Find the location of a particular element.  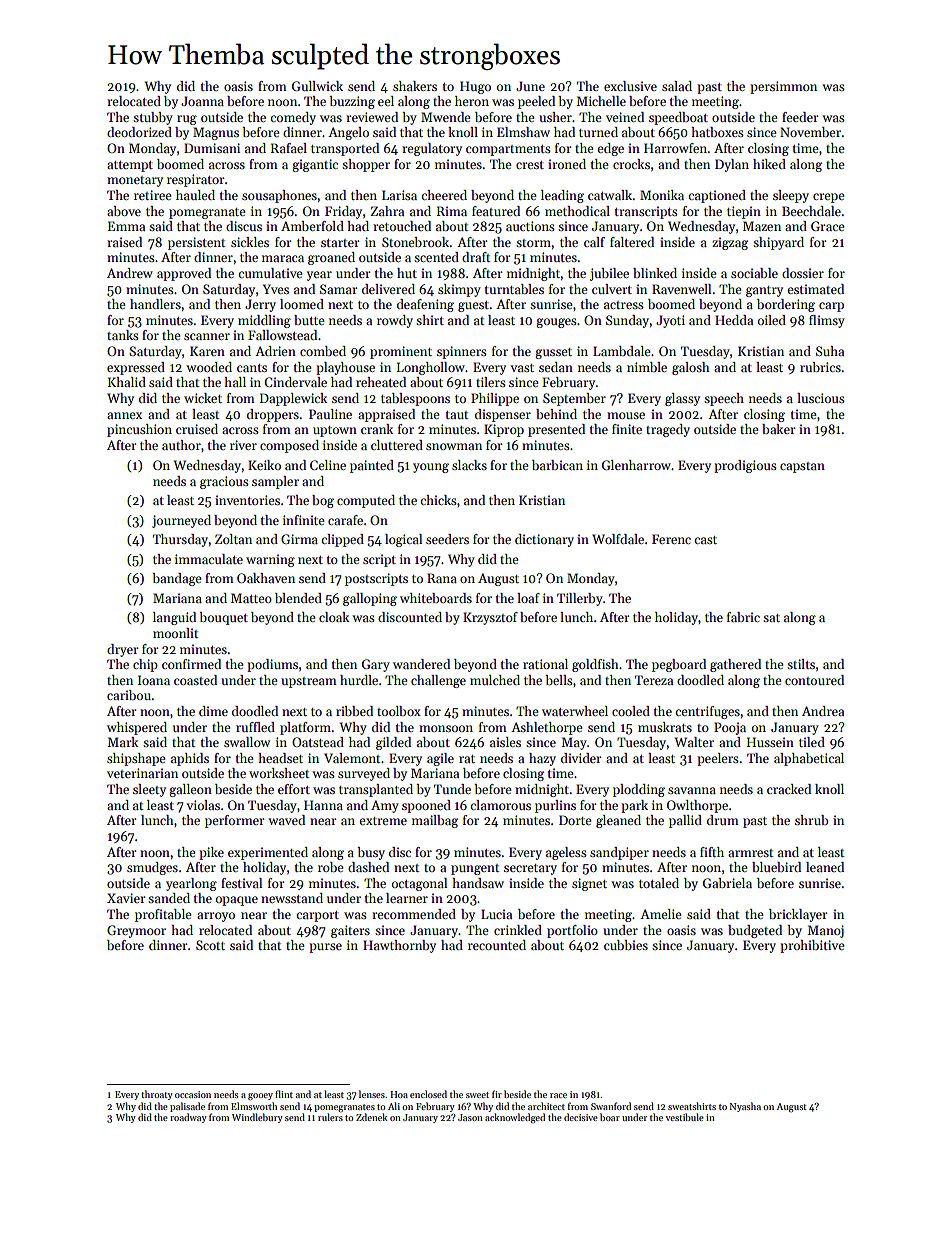

methodical is located at coordinates (577, 211).
